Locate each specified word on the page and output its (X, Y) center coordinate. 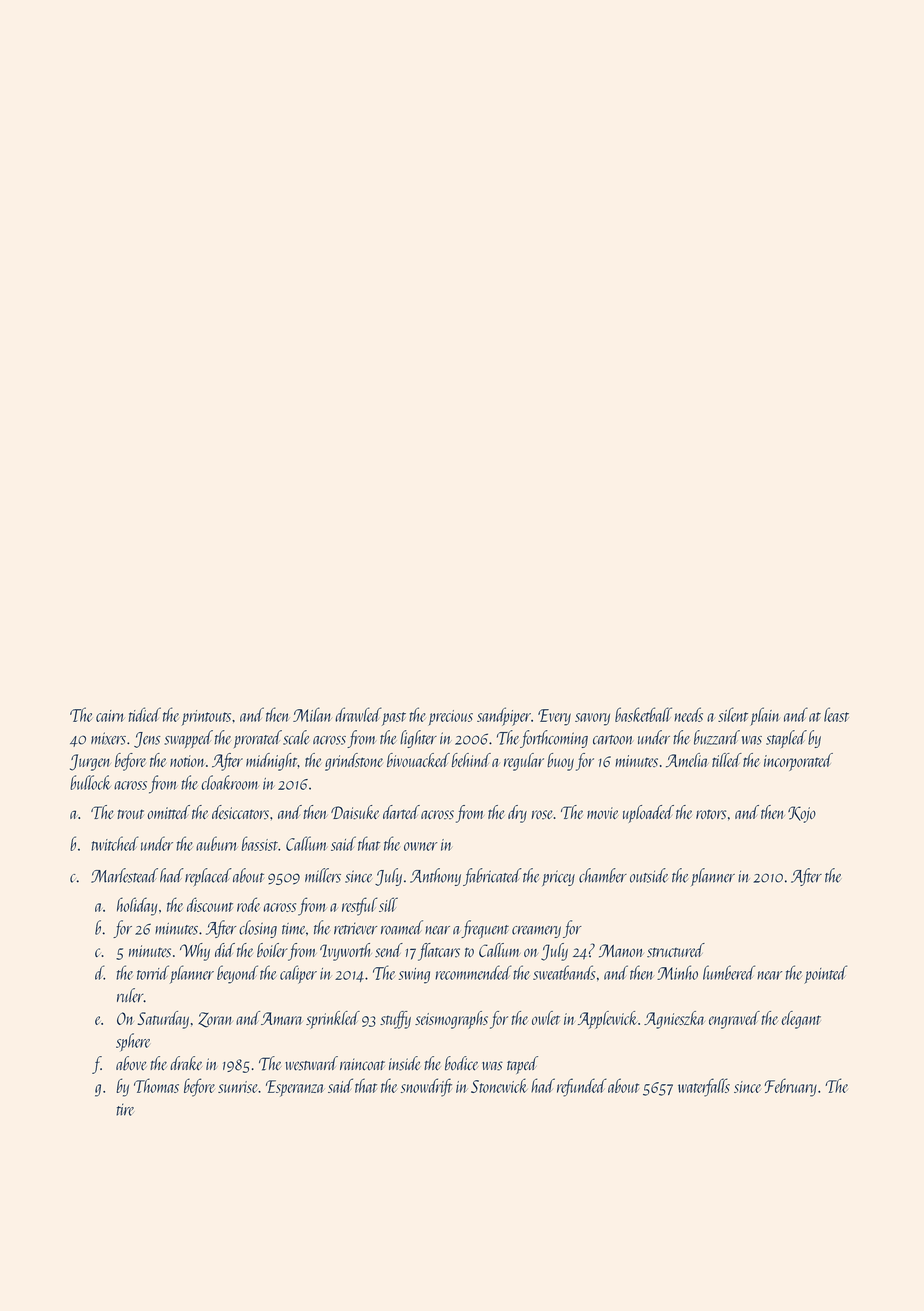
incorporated (798, 762)
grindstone (354, 762)
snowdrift (426, 1087)
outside (649, 875)
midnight (272, 762)
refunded (582, 1087)
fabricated (492, 877)
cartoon (613, 740)
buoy (560, 762)
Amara (281, 1018)
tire (125, 1110)
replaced (208, 877)
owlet (546, 1018)
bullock (90, 782)
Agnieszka (674, 1020)
